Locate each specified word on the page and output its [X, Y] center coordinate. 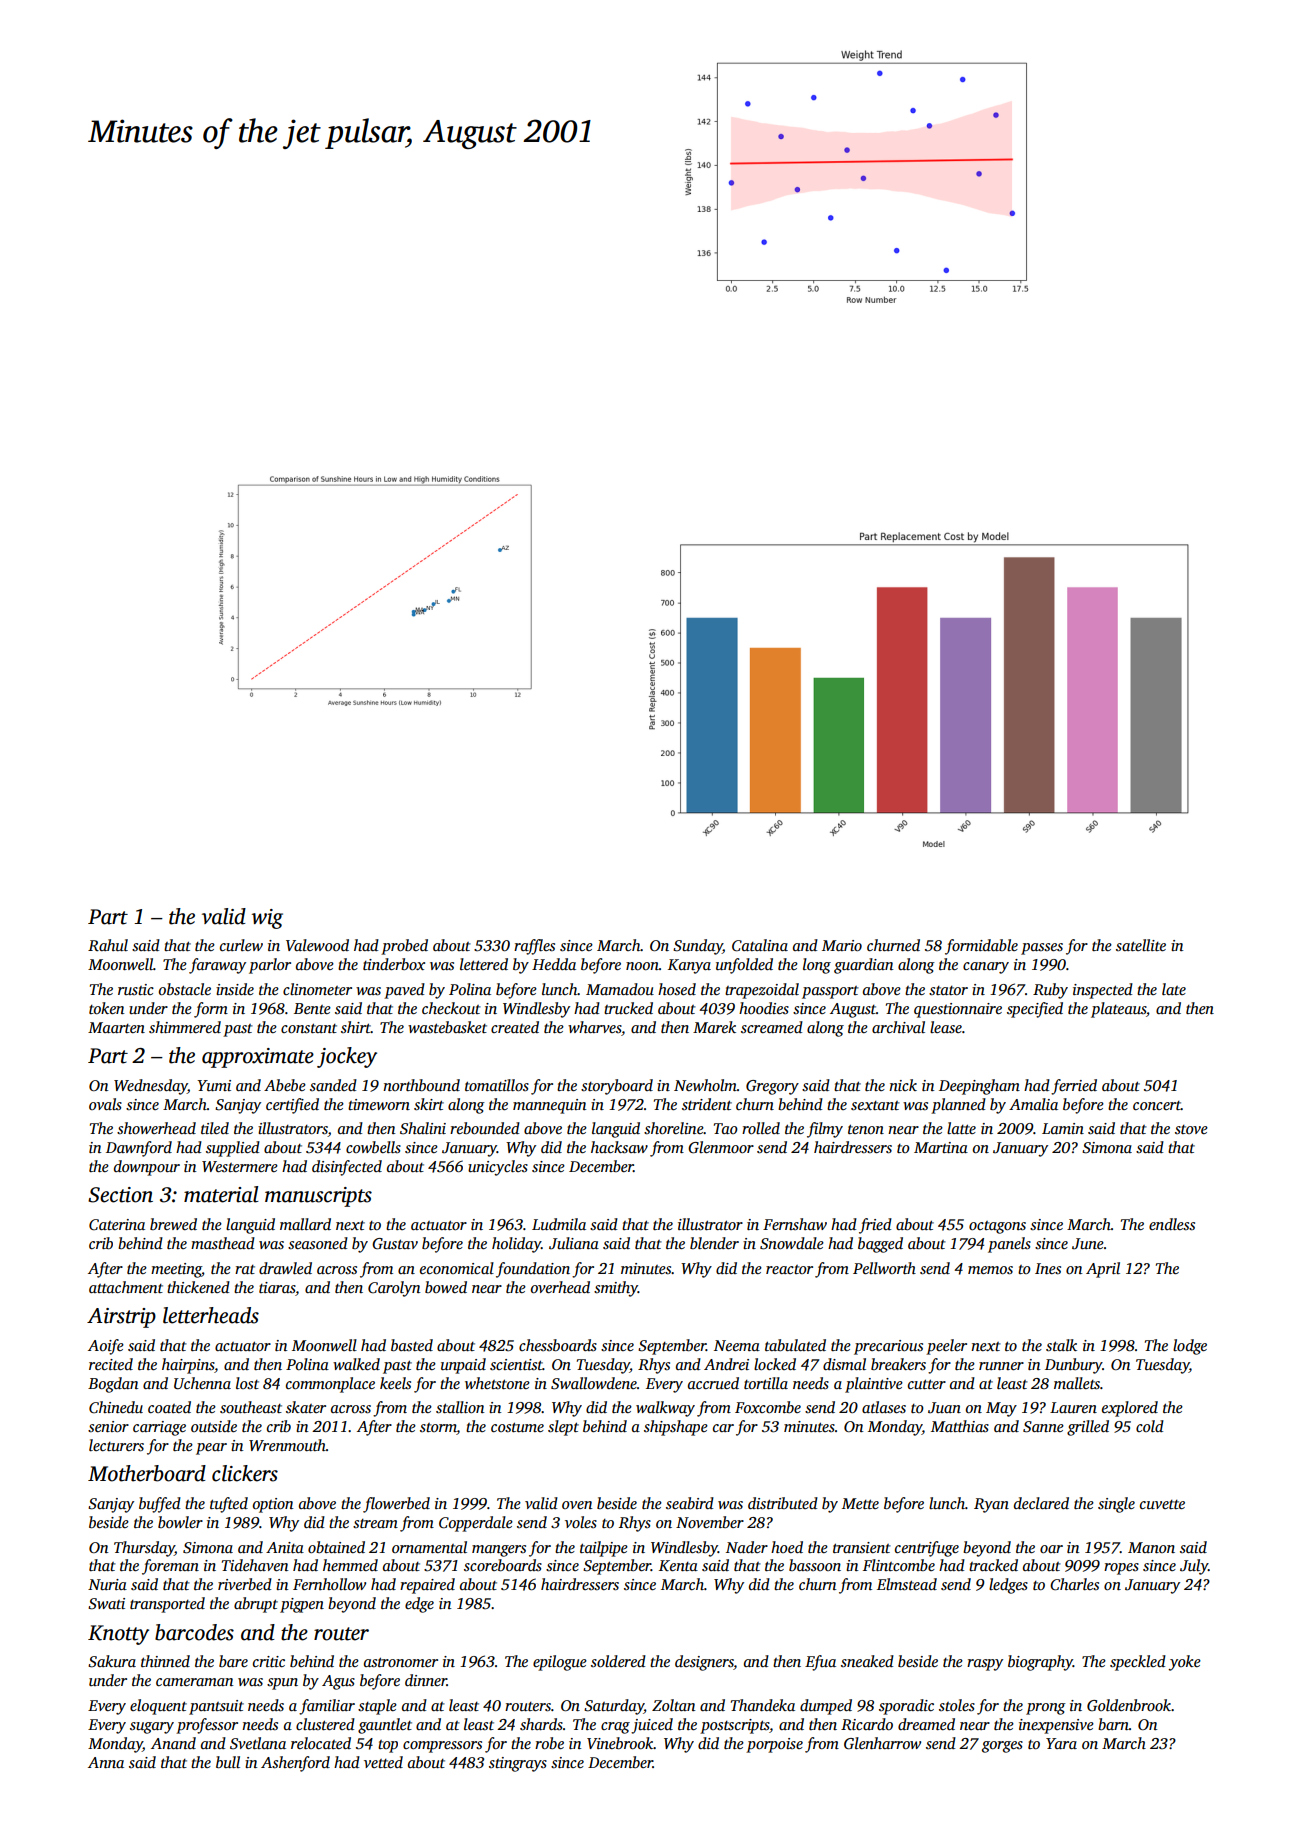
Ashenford [295, 1764]
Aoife [106, 1347]
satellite [1141, 945]
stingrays [518, 1764]
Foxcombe [768, 1407]
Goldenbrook [1129, 1705]
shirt [356, 1027]
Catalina [760, 945]
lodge [1190, 1347]
